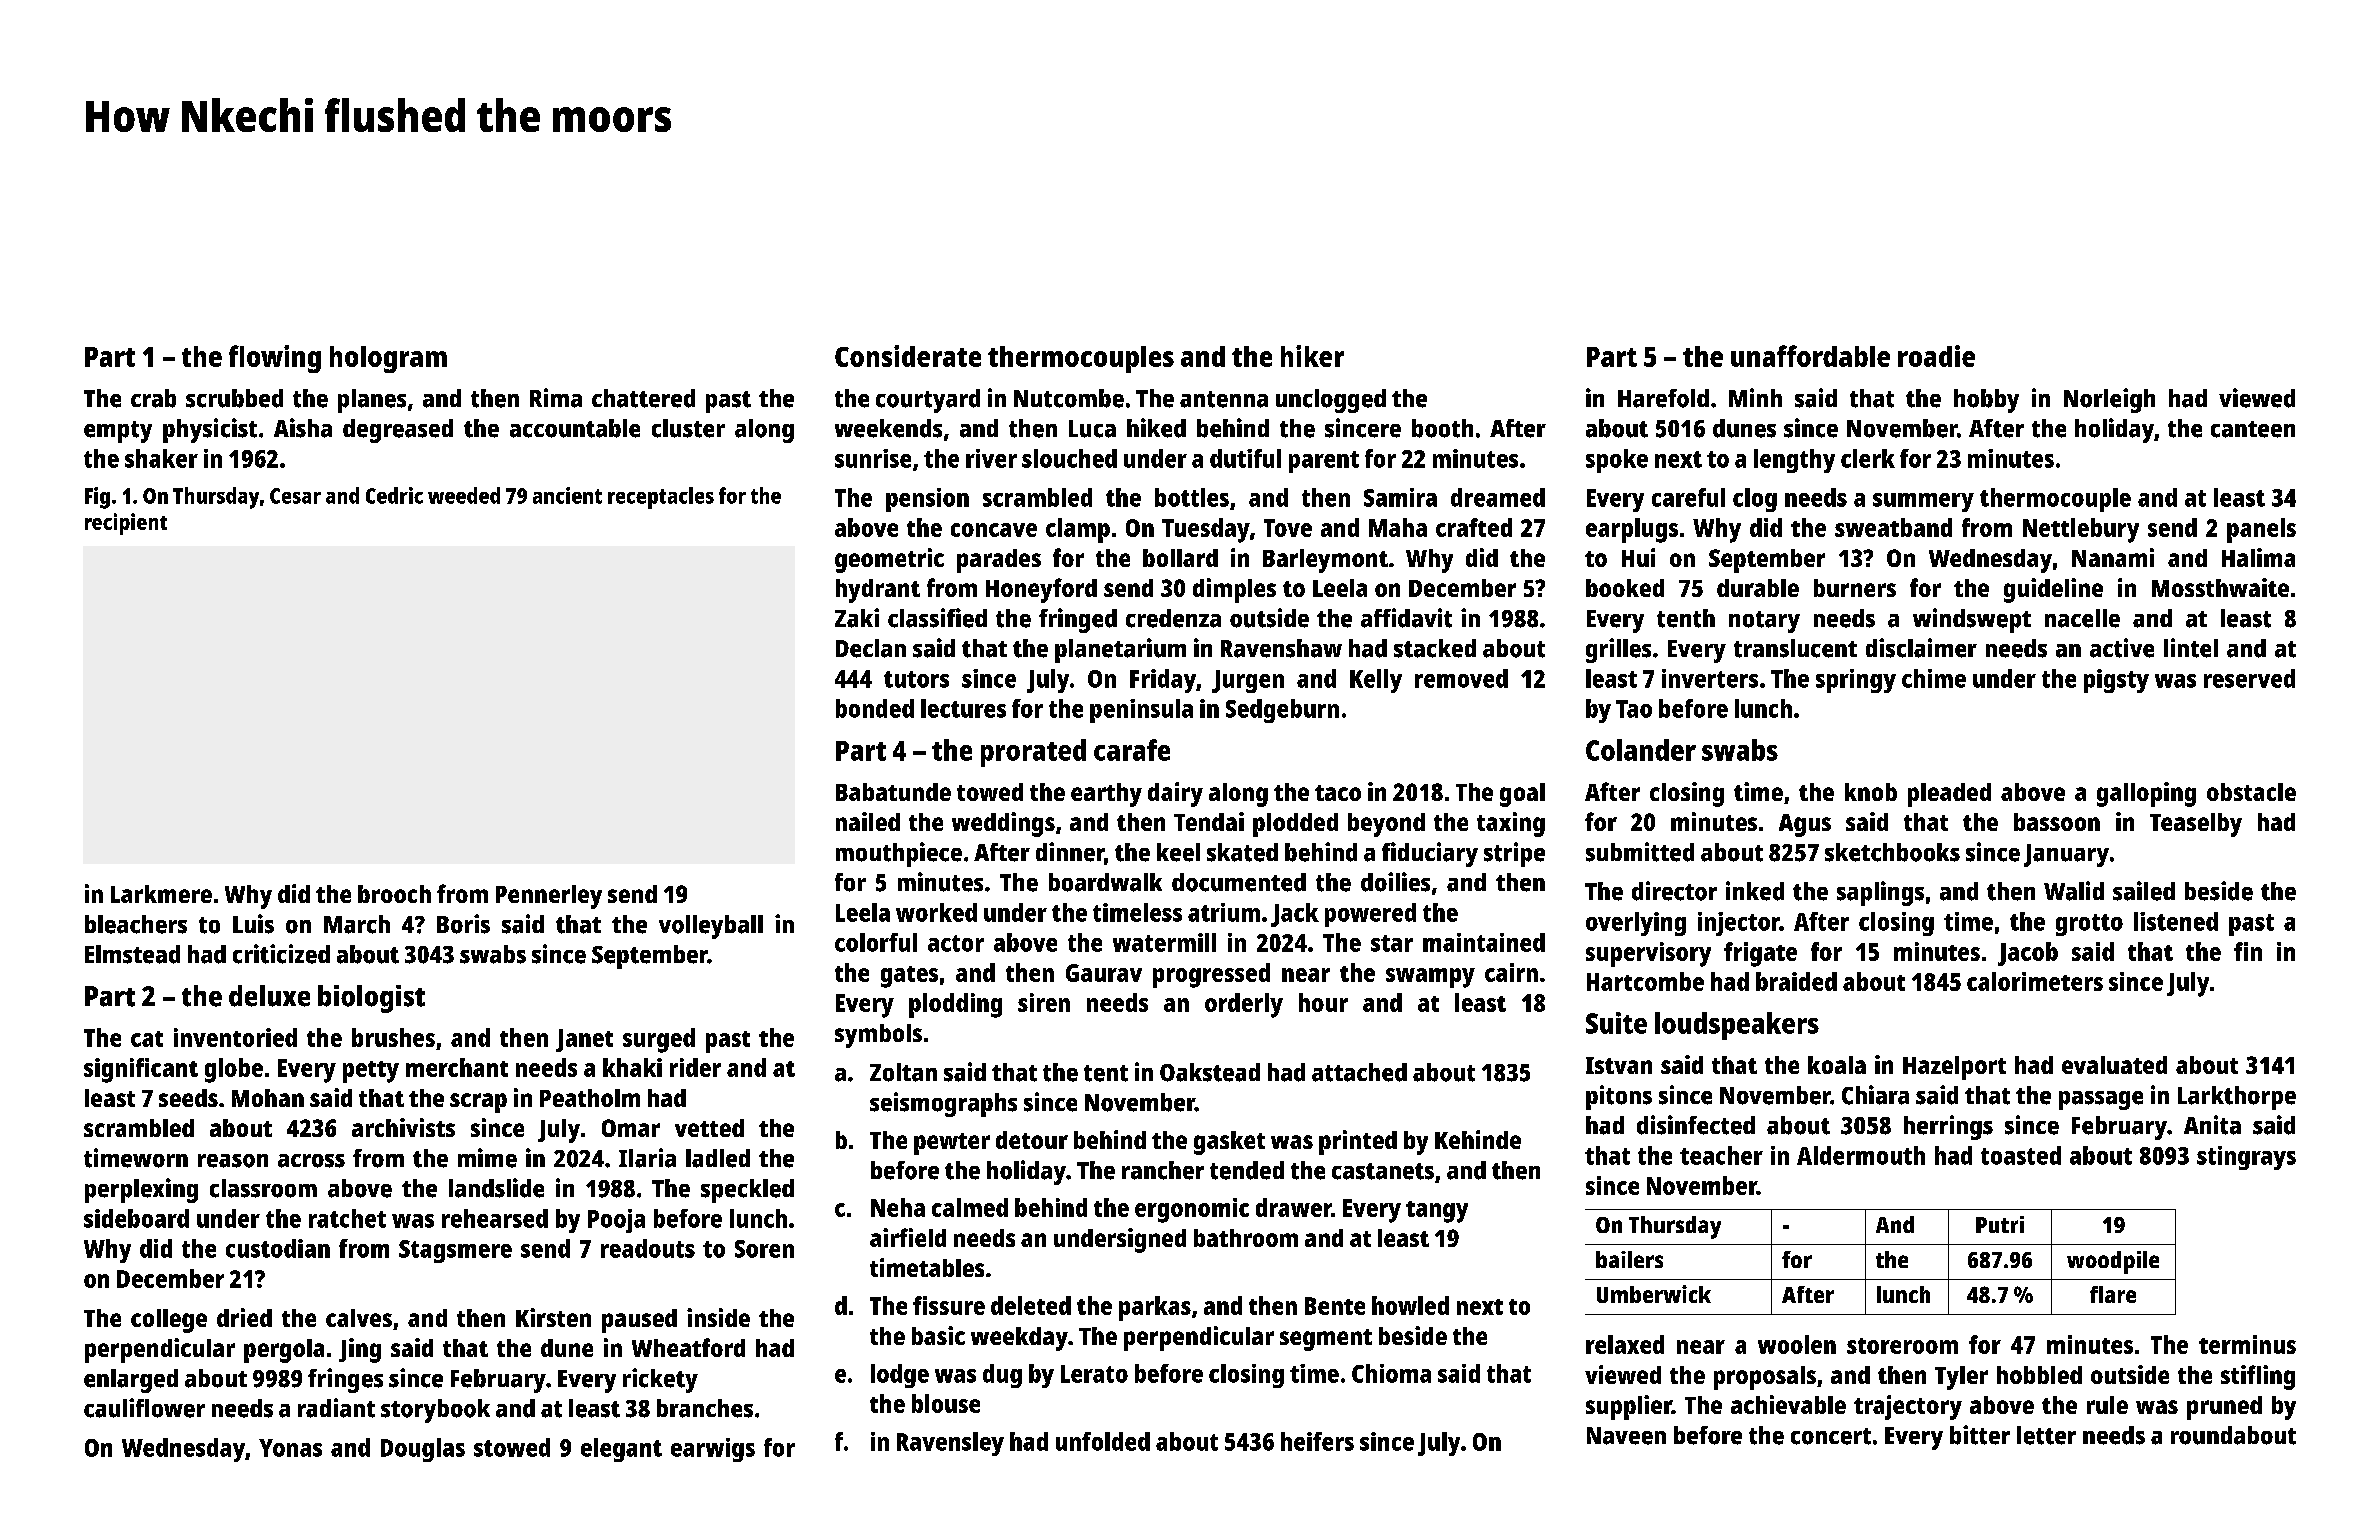 The image size is (2380, 1540). I want to click on fissure, so click(949, 1305).
